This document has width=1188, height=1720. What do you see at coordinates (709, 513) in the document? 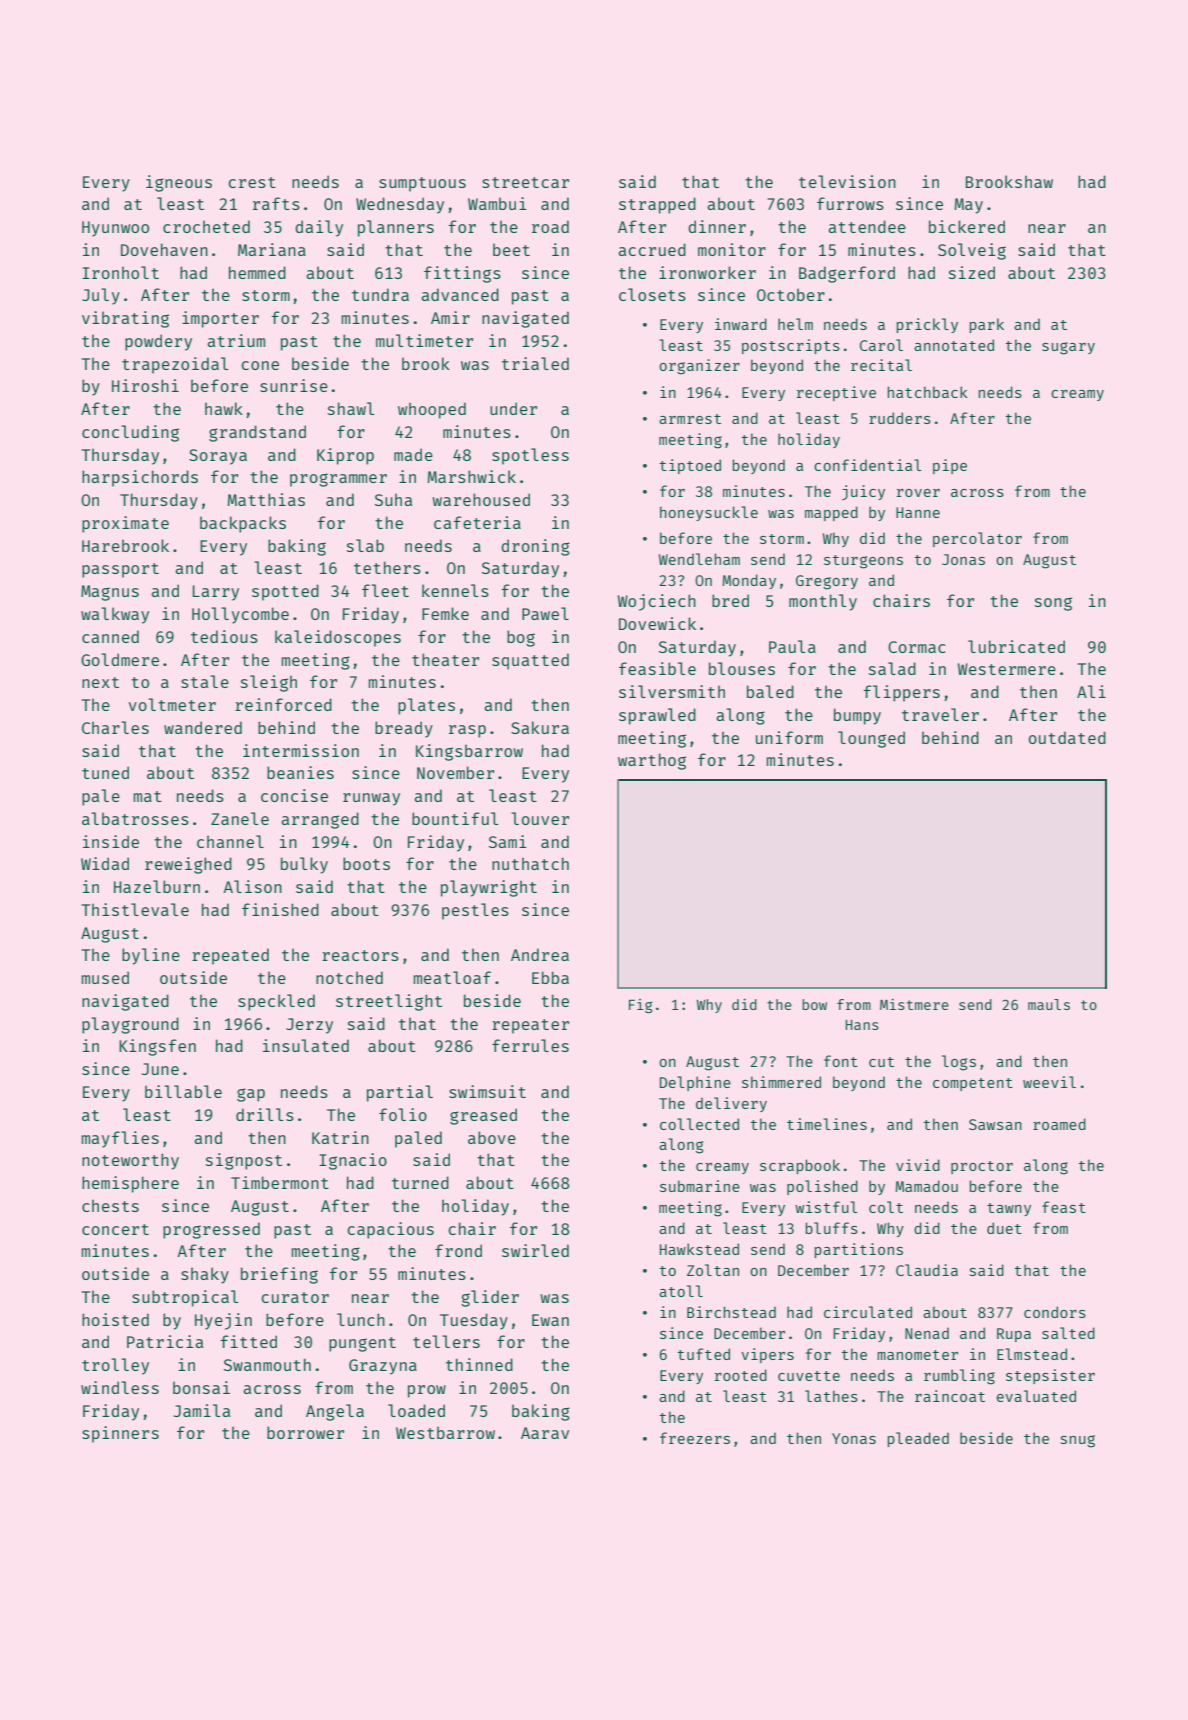
I see `honeysuckle` at bounding box center [709, 513].
